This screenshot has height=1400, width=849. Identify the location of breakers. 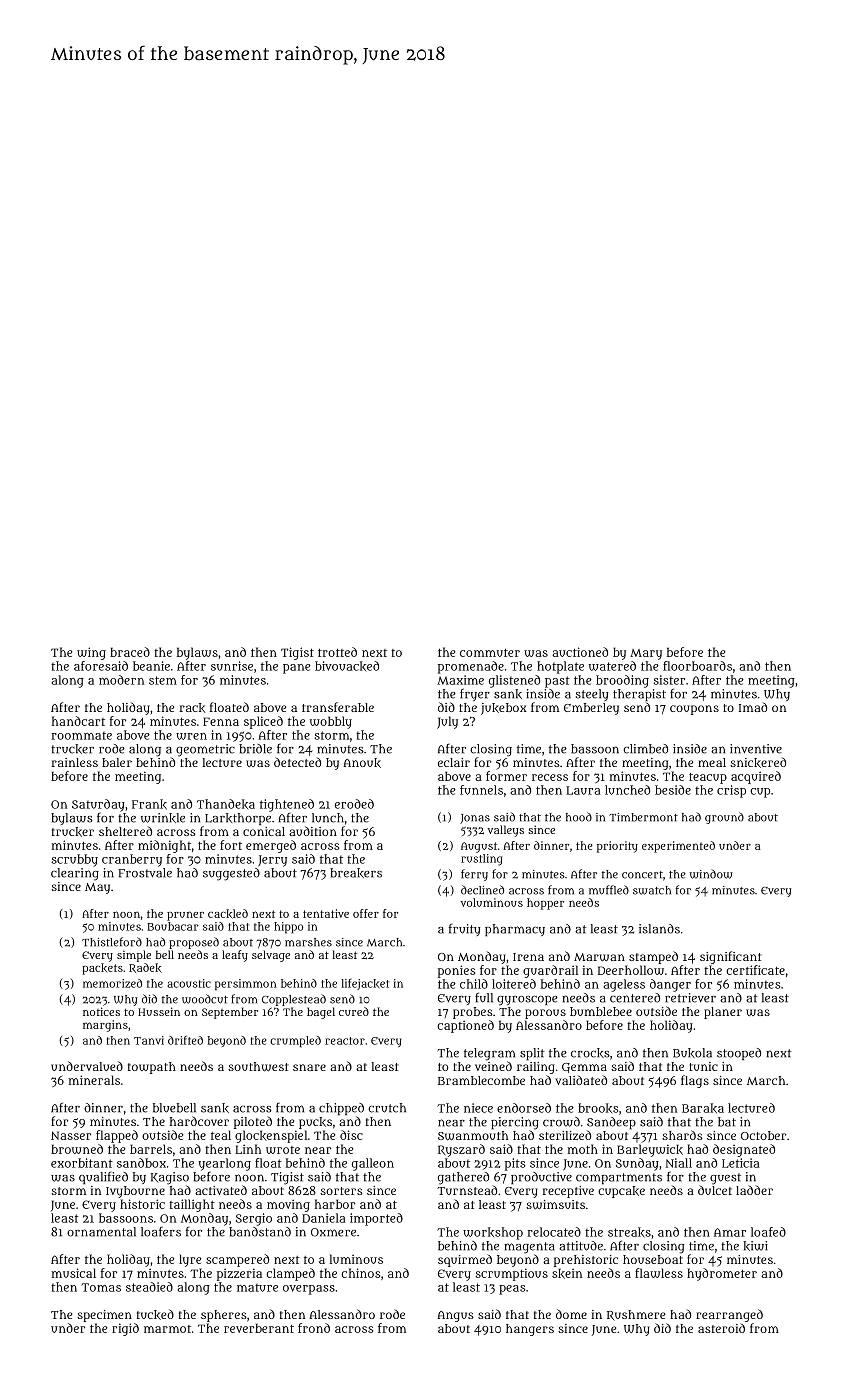
(356, 873).
